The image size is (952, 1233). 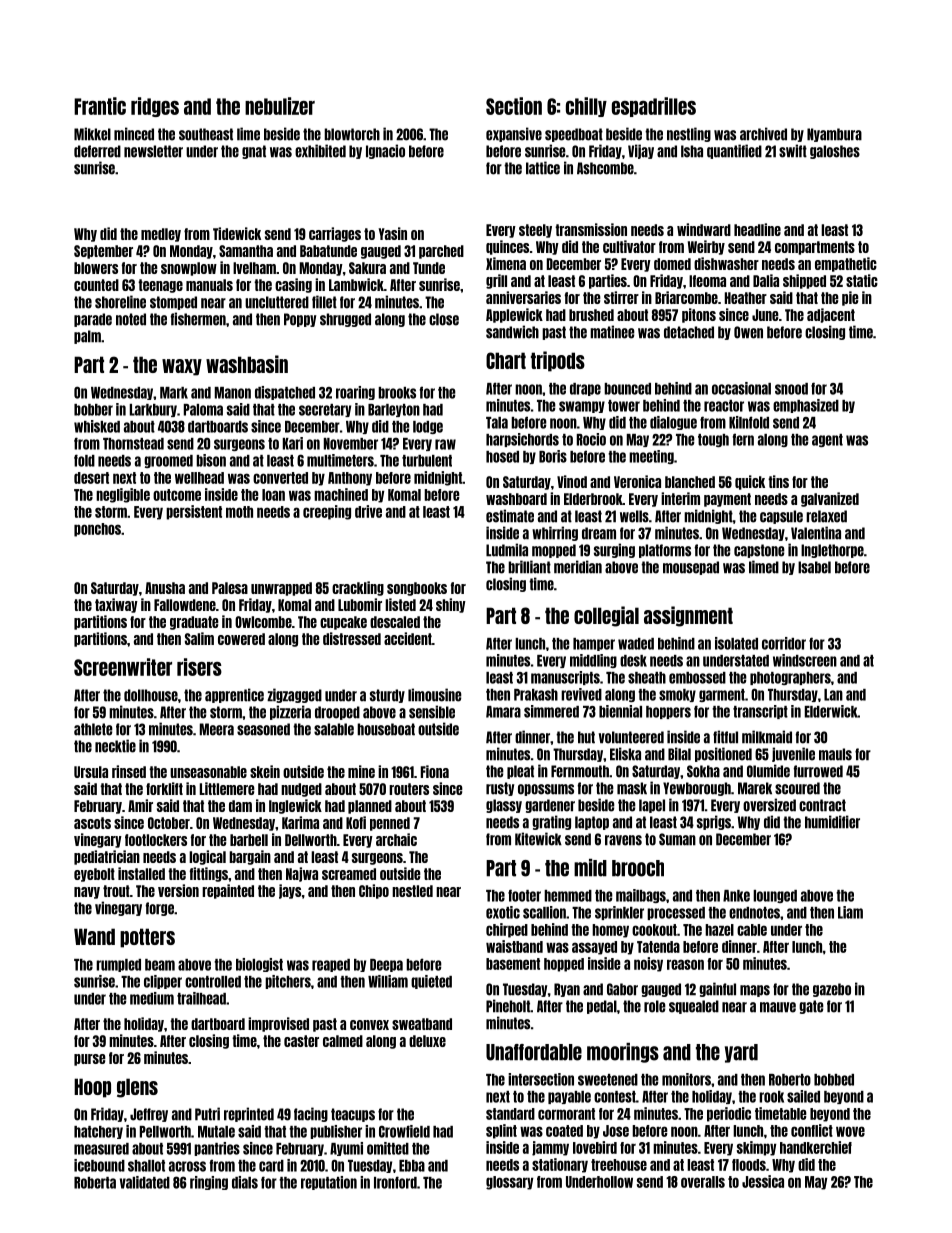 What do you see at coordinates (832, 990) in the screenshot?
I see `gazebo` at bounding box center [832, 990].
